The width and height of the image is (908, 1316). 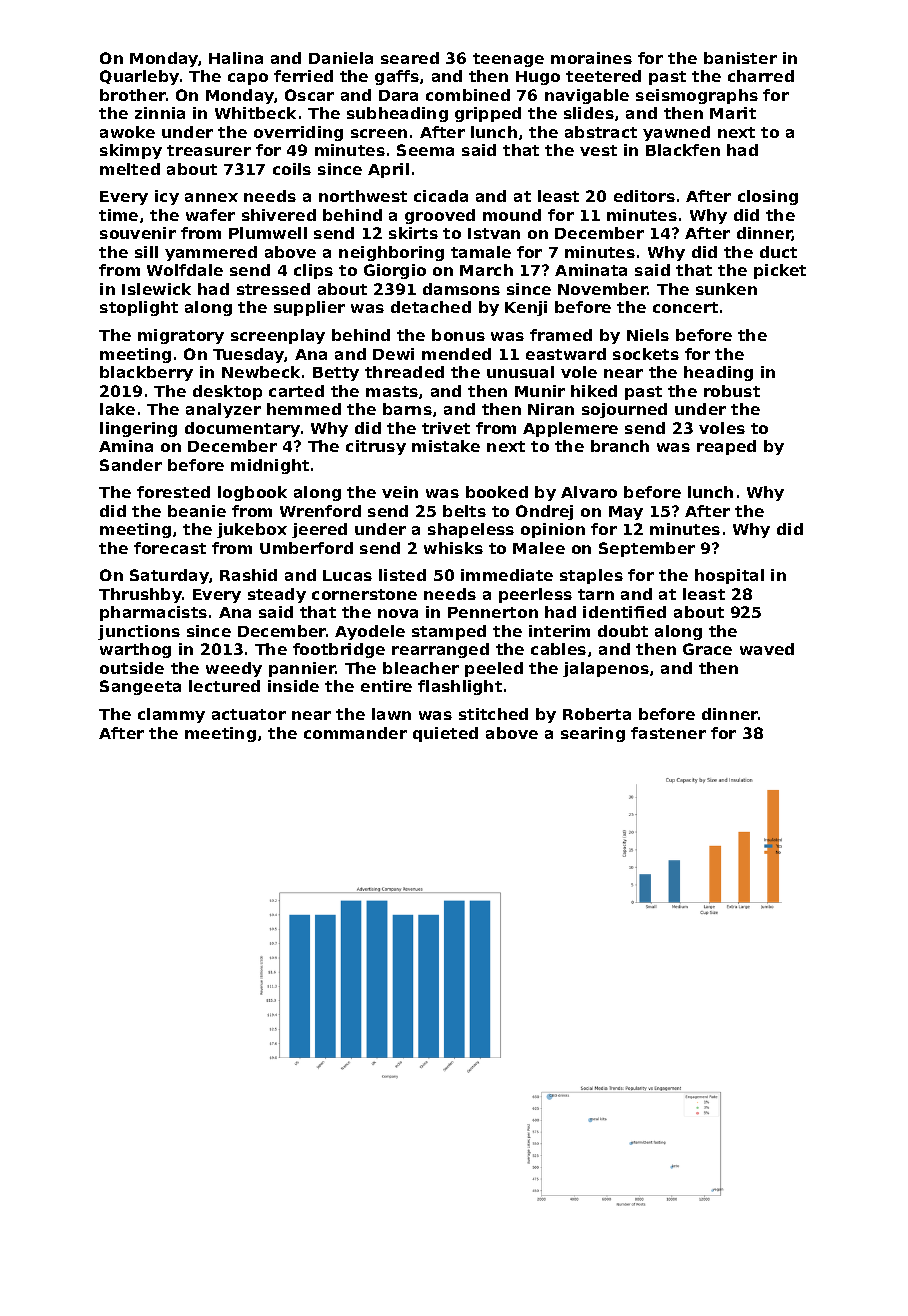 I want to click on time, so click(x=118, y=215).
